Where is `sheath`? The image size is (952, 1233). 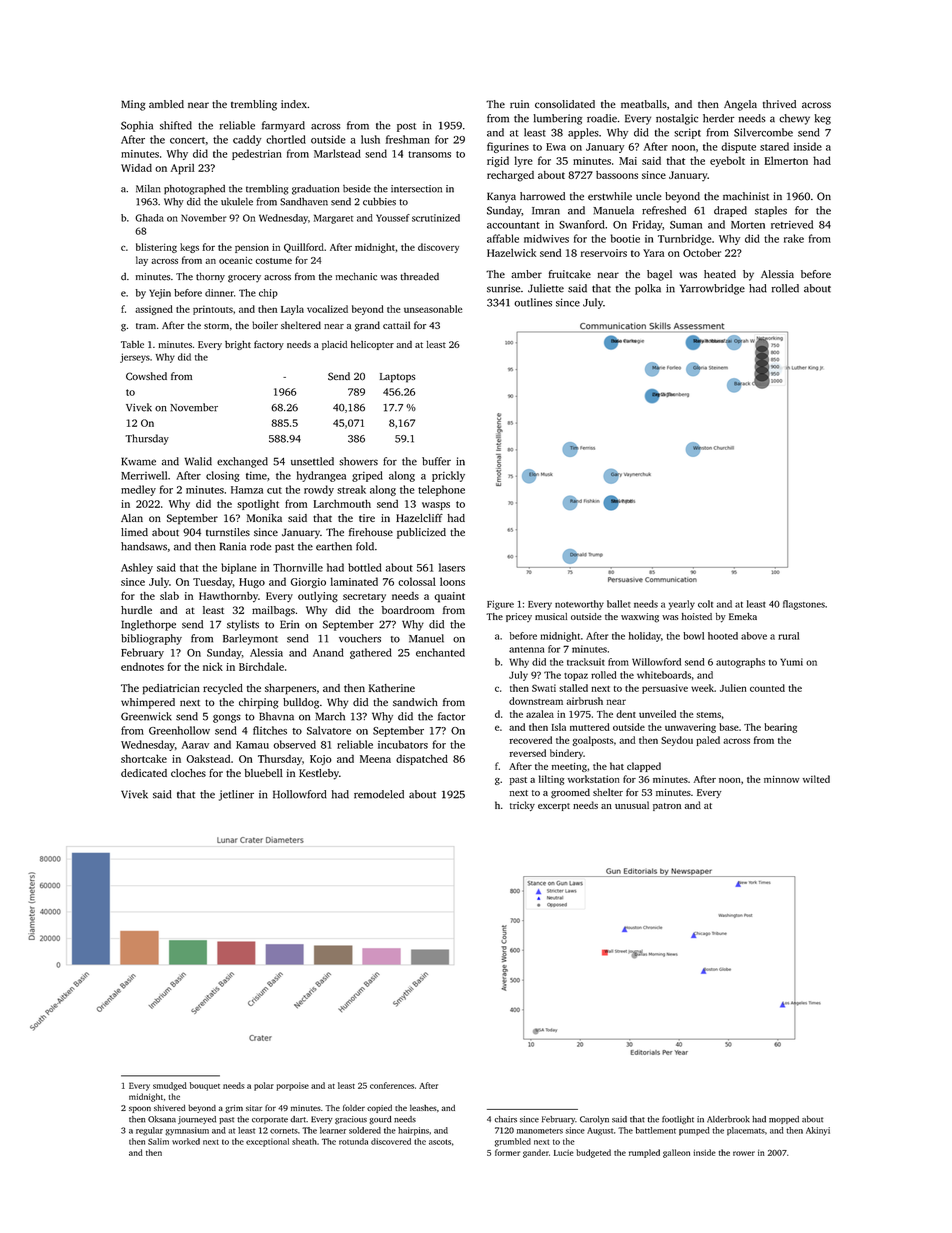
sheath is located at coordinates (304, 1141).
